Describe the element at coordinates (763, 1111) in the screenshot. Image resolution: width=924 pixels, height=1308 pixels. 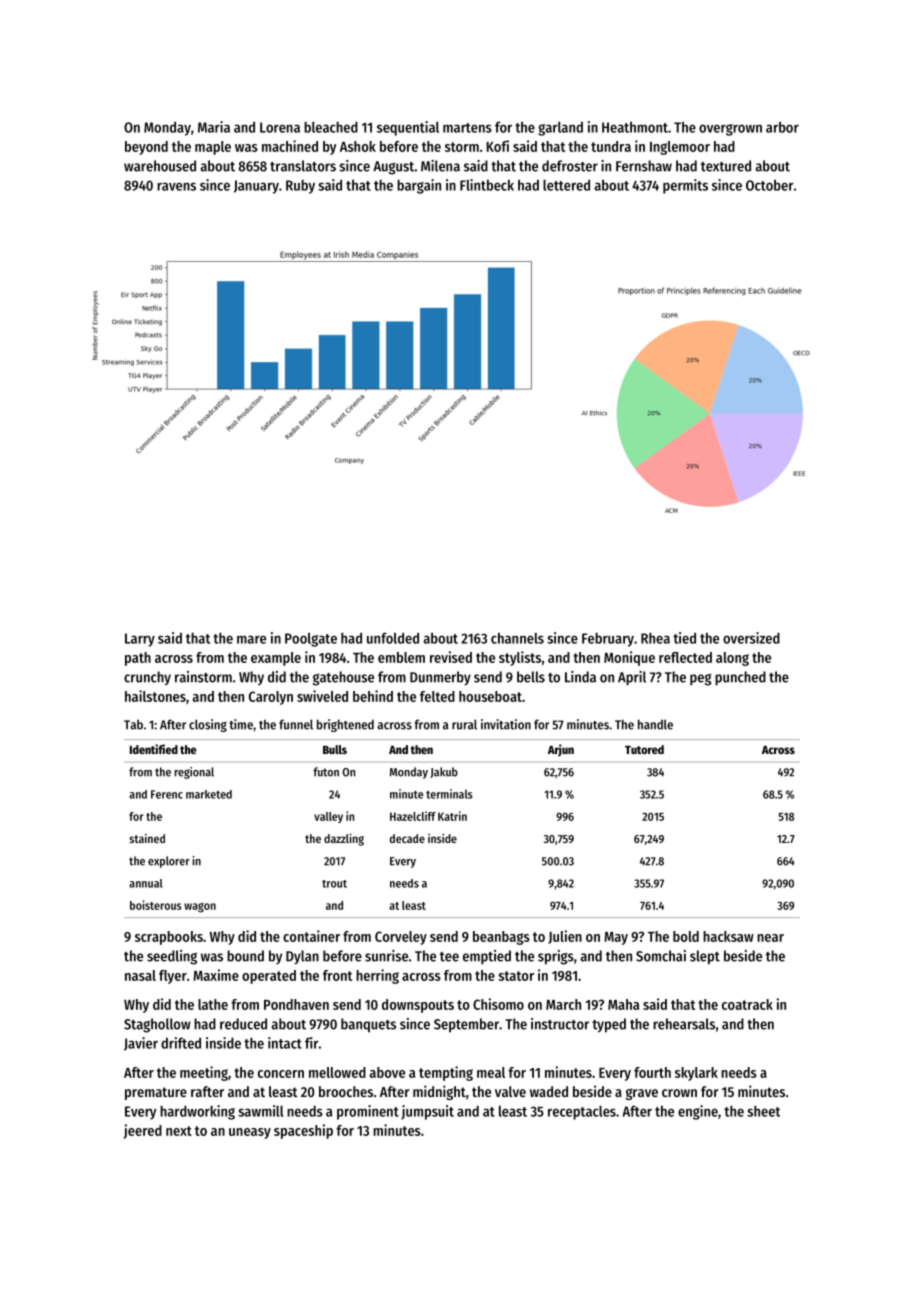
I see `sheet` at that location.
